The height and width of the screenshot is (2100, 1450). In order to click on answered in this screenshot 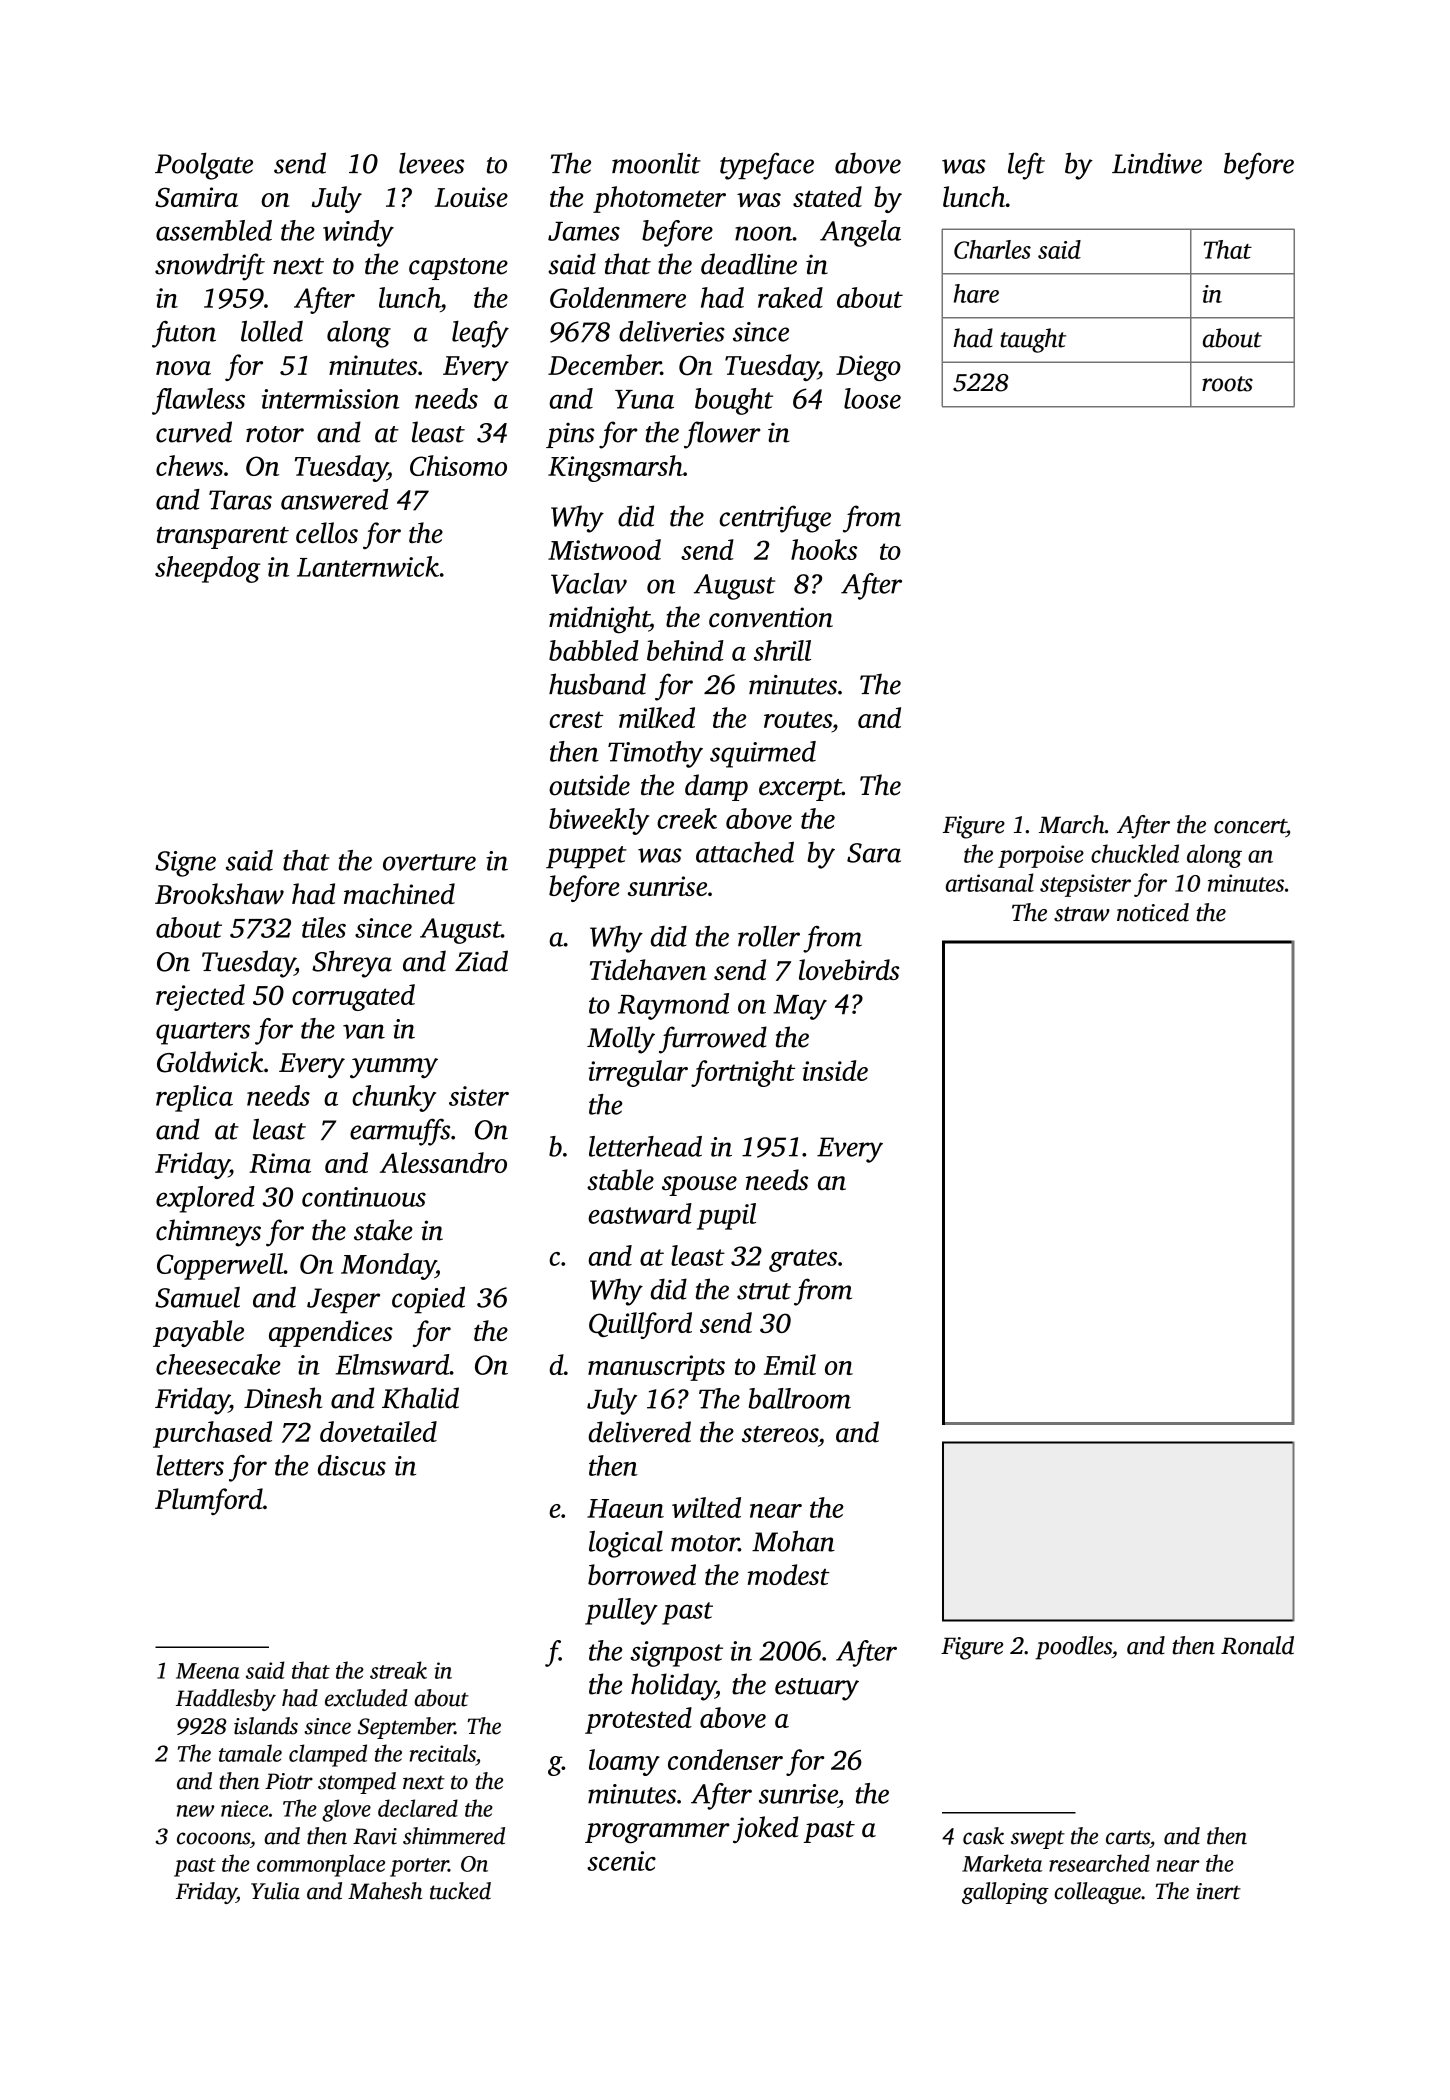, I will do `click(334, 499)`.
